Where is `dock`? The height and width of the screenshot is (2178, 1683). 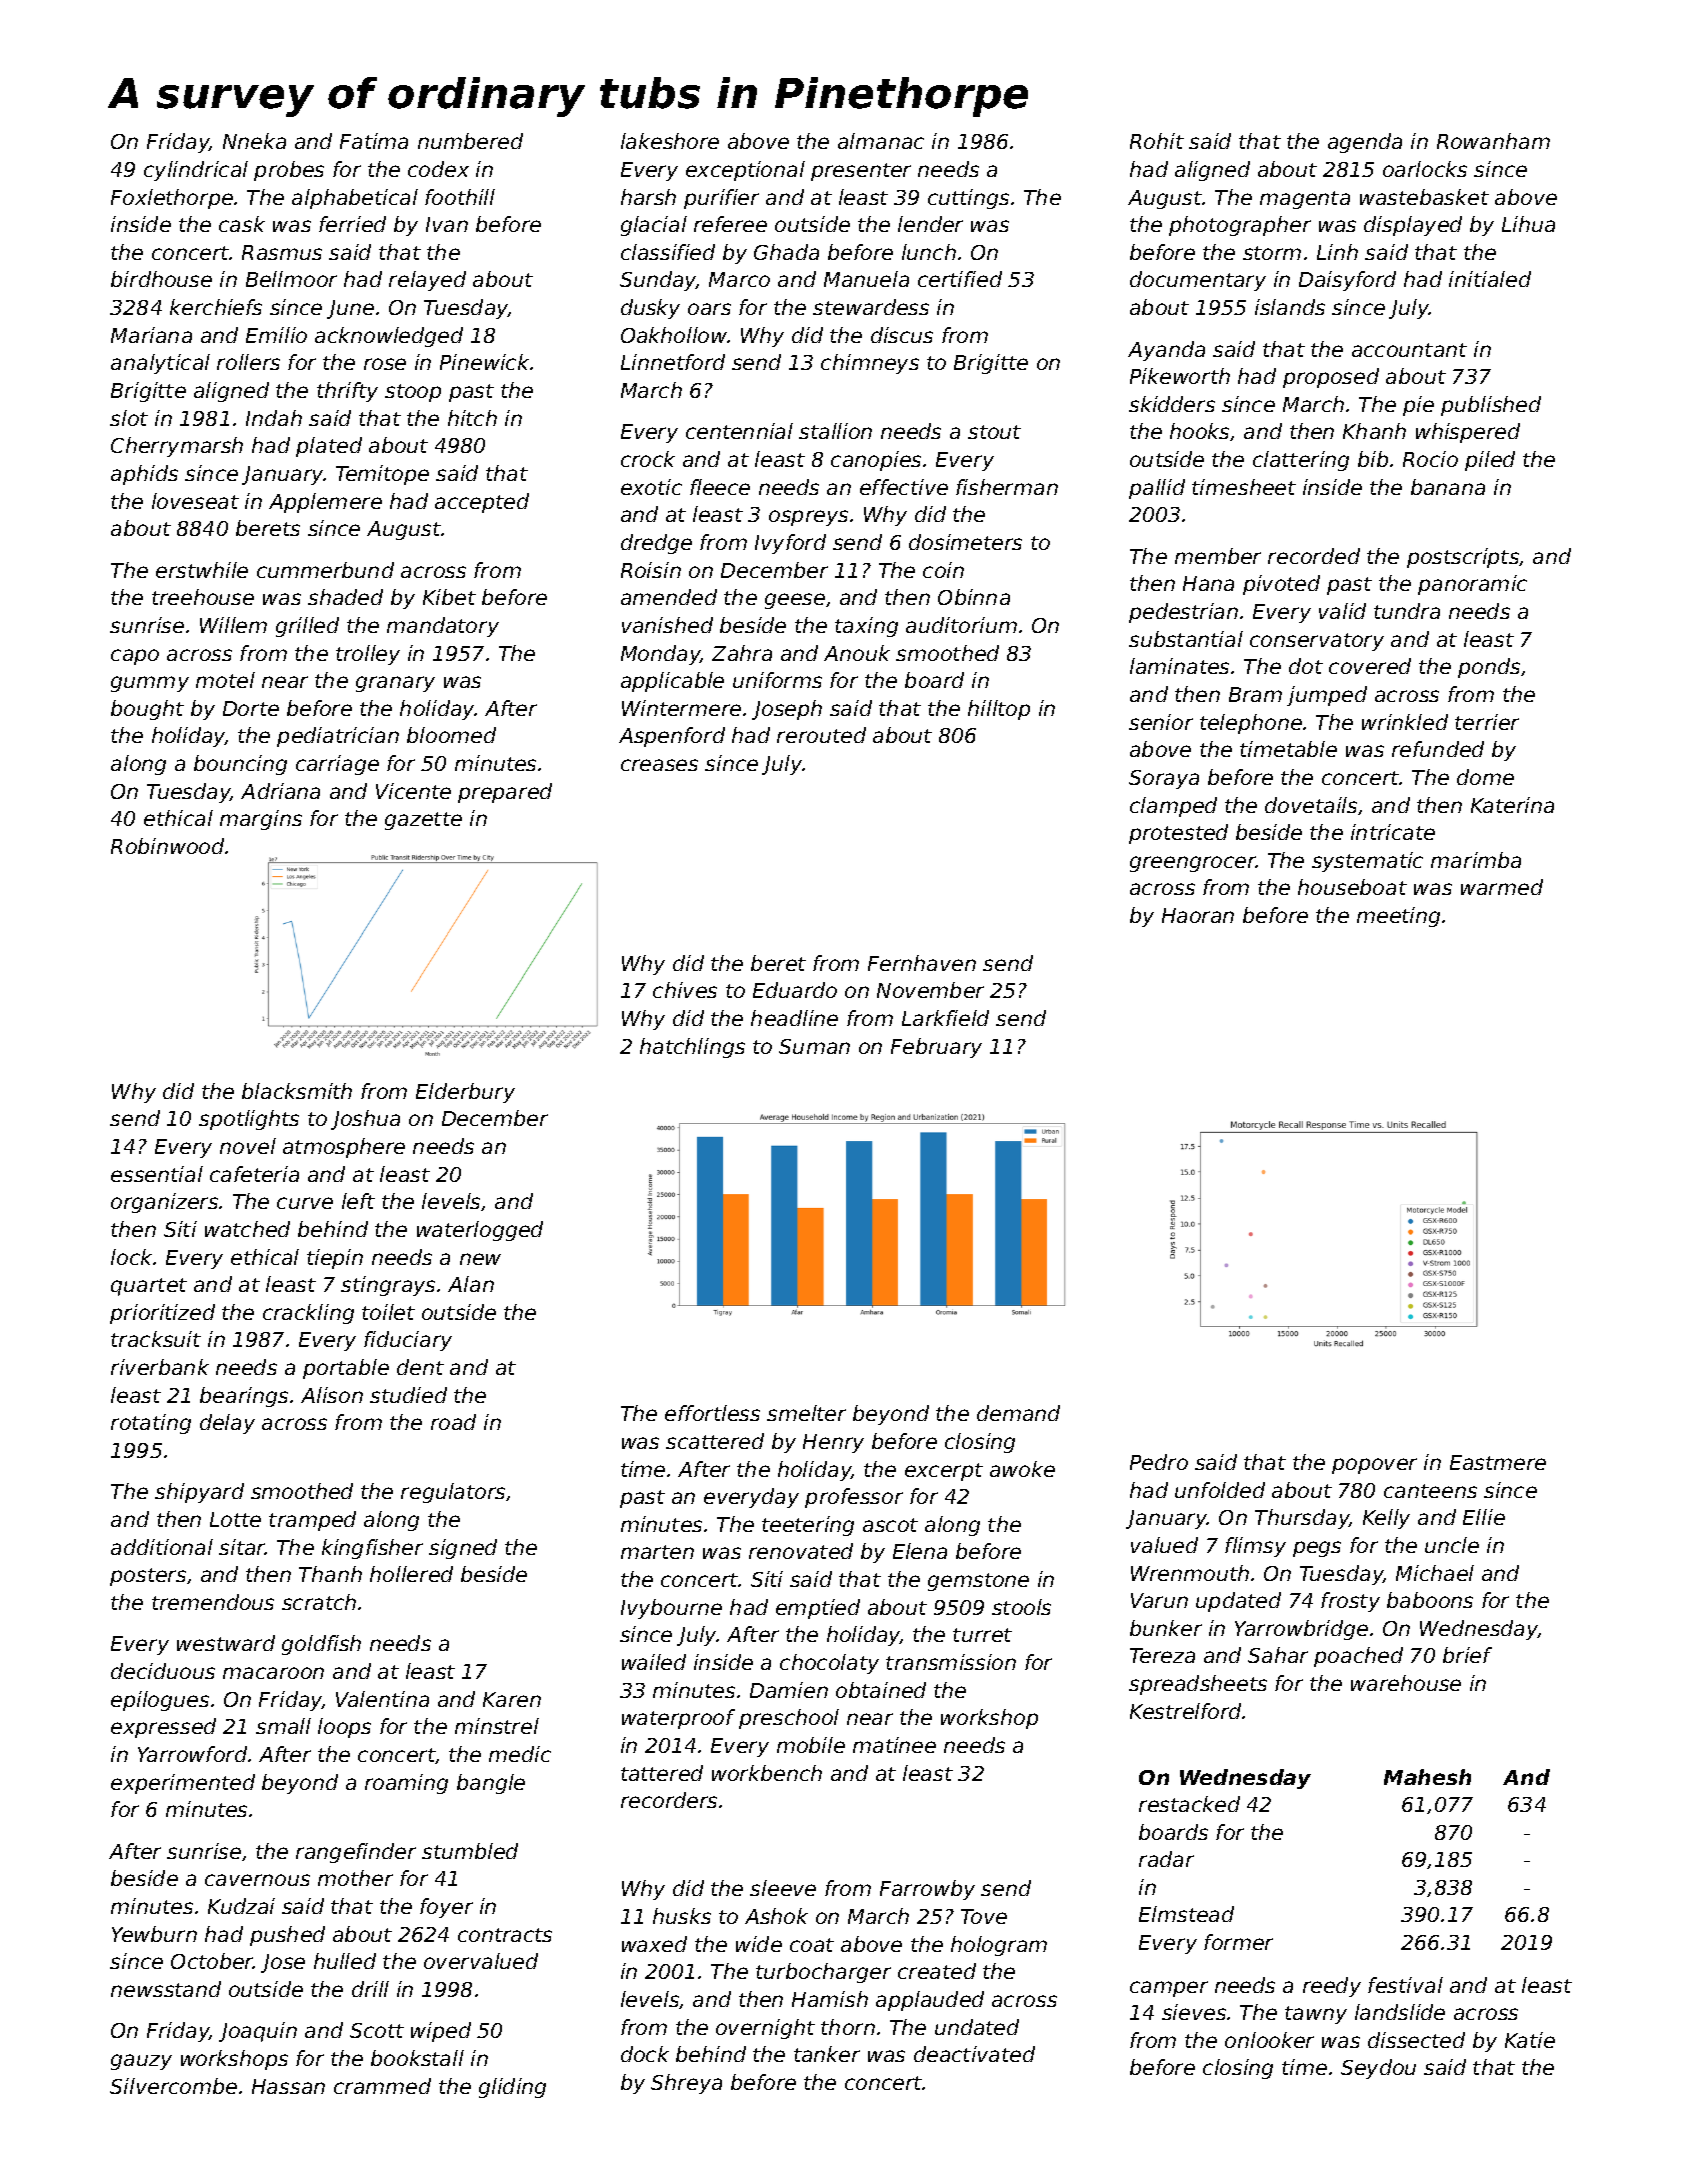 dock is located at coordinates (645, 2054).
